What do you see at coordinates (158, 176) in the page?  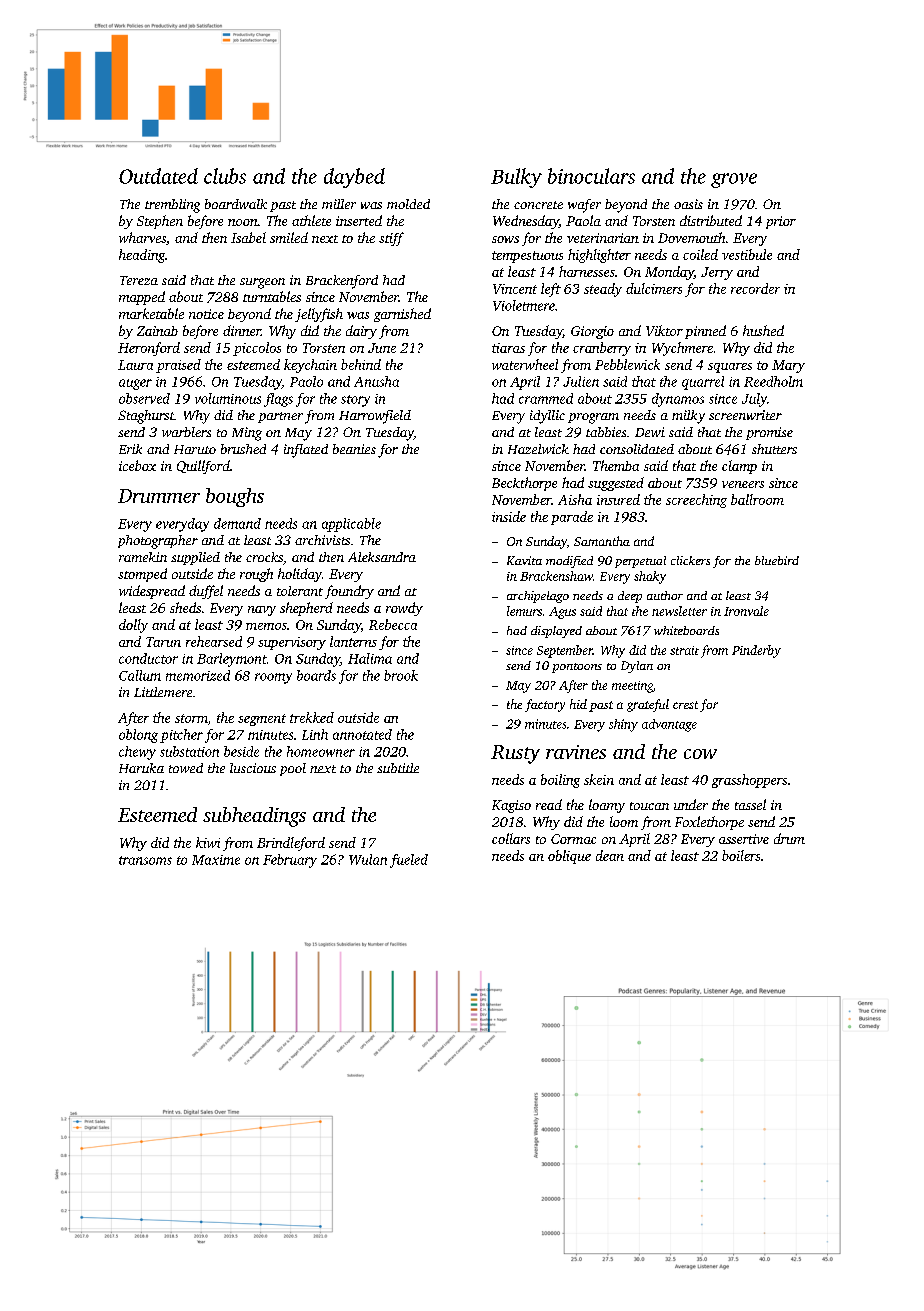 I see `Outdated` at bounding box center [158, 176].
